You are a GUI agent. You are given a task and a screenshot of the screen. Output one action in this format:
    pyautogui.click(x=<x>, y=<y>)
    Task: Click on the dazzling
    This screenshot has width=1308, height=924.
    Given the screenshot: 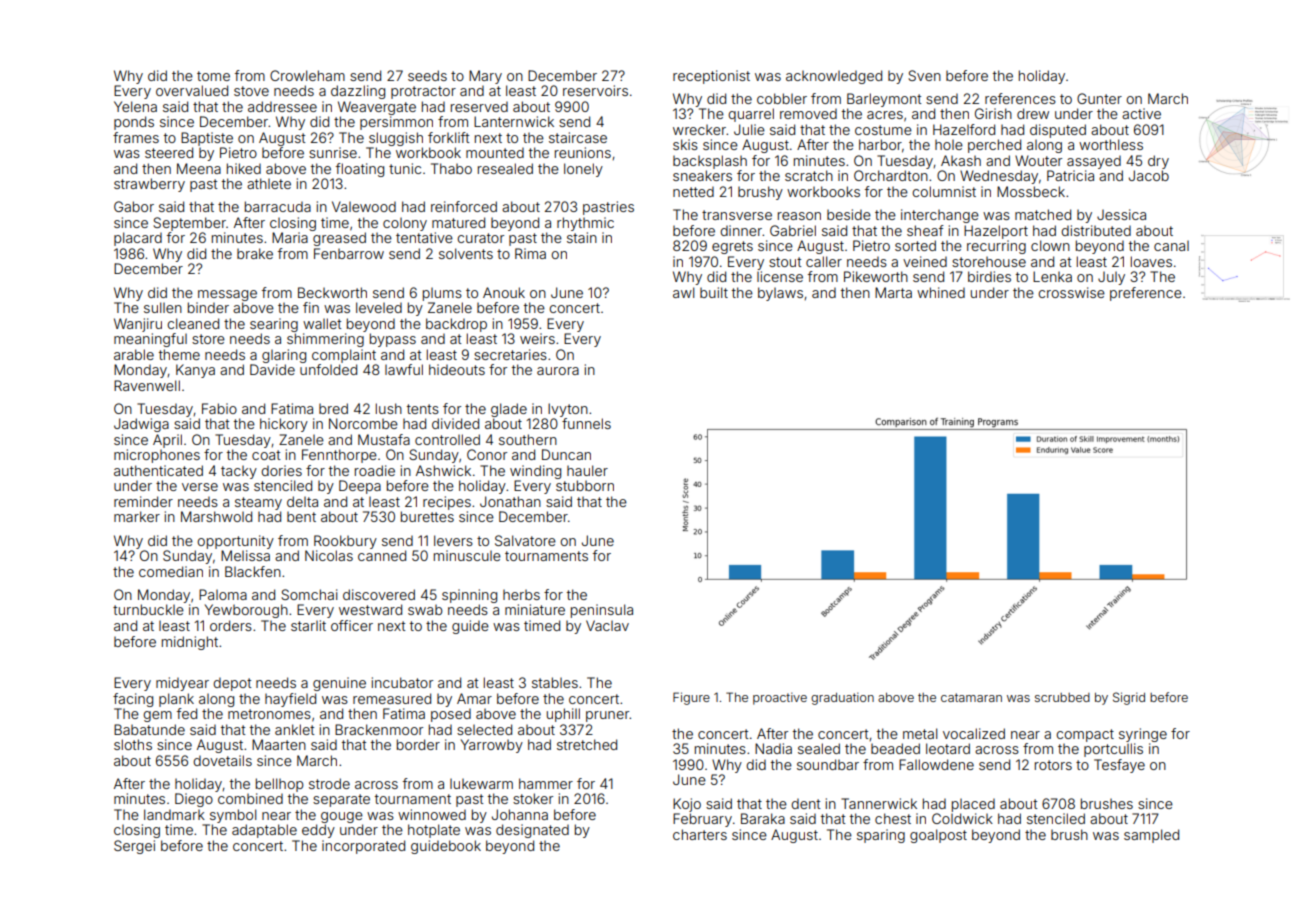 What is the action you would take?
    pyautogui.click(x=358, y=92)
